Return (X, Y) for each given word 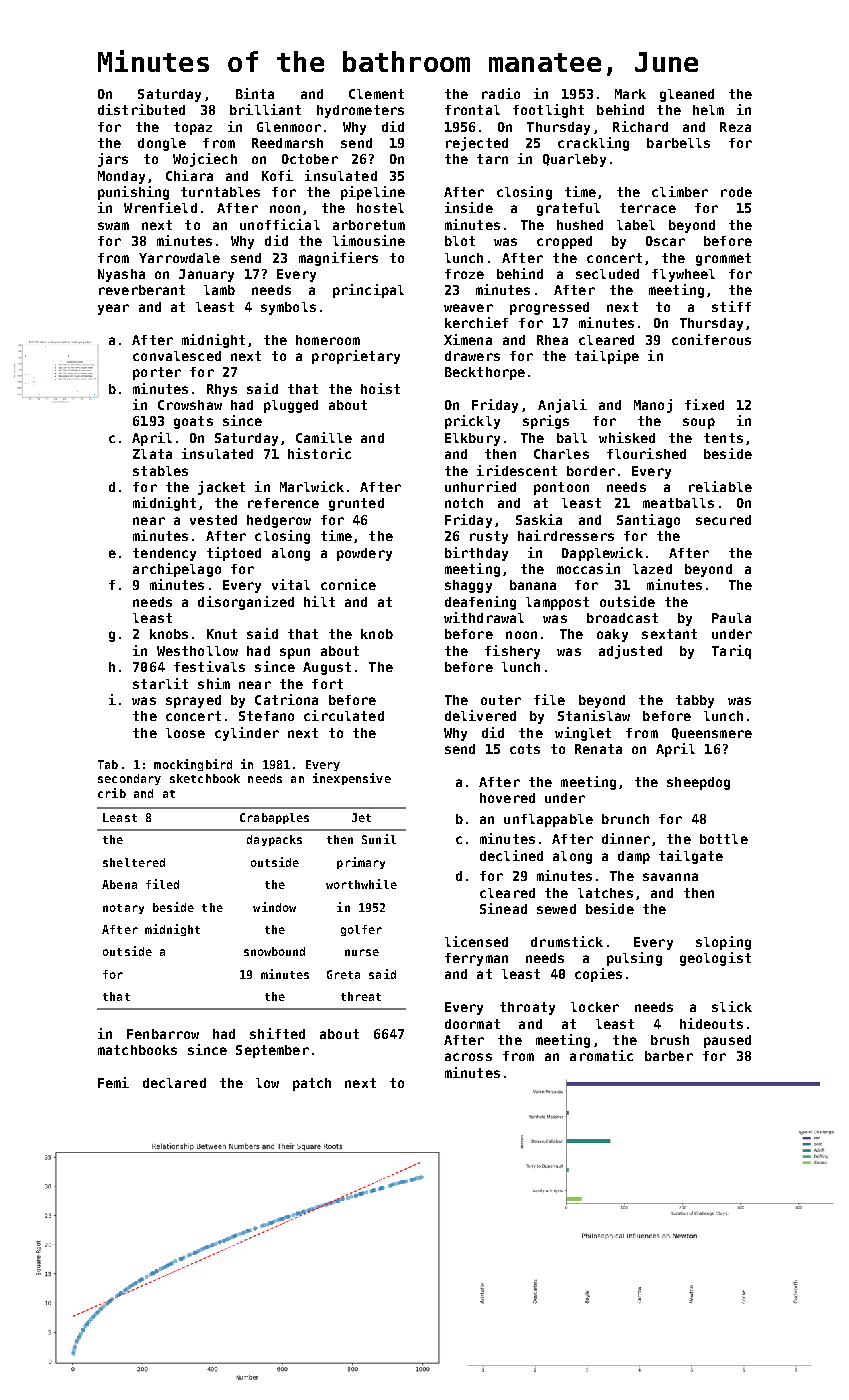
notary (123, 909)
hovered (507, 798)
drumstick (567, 941)
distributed (141, 109)
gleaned (687, 95)
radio (501, 93)
